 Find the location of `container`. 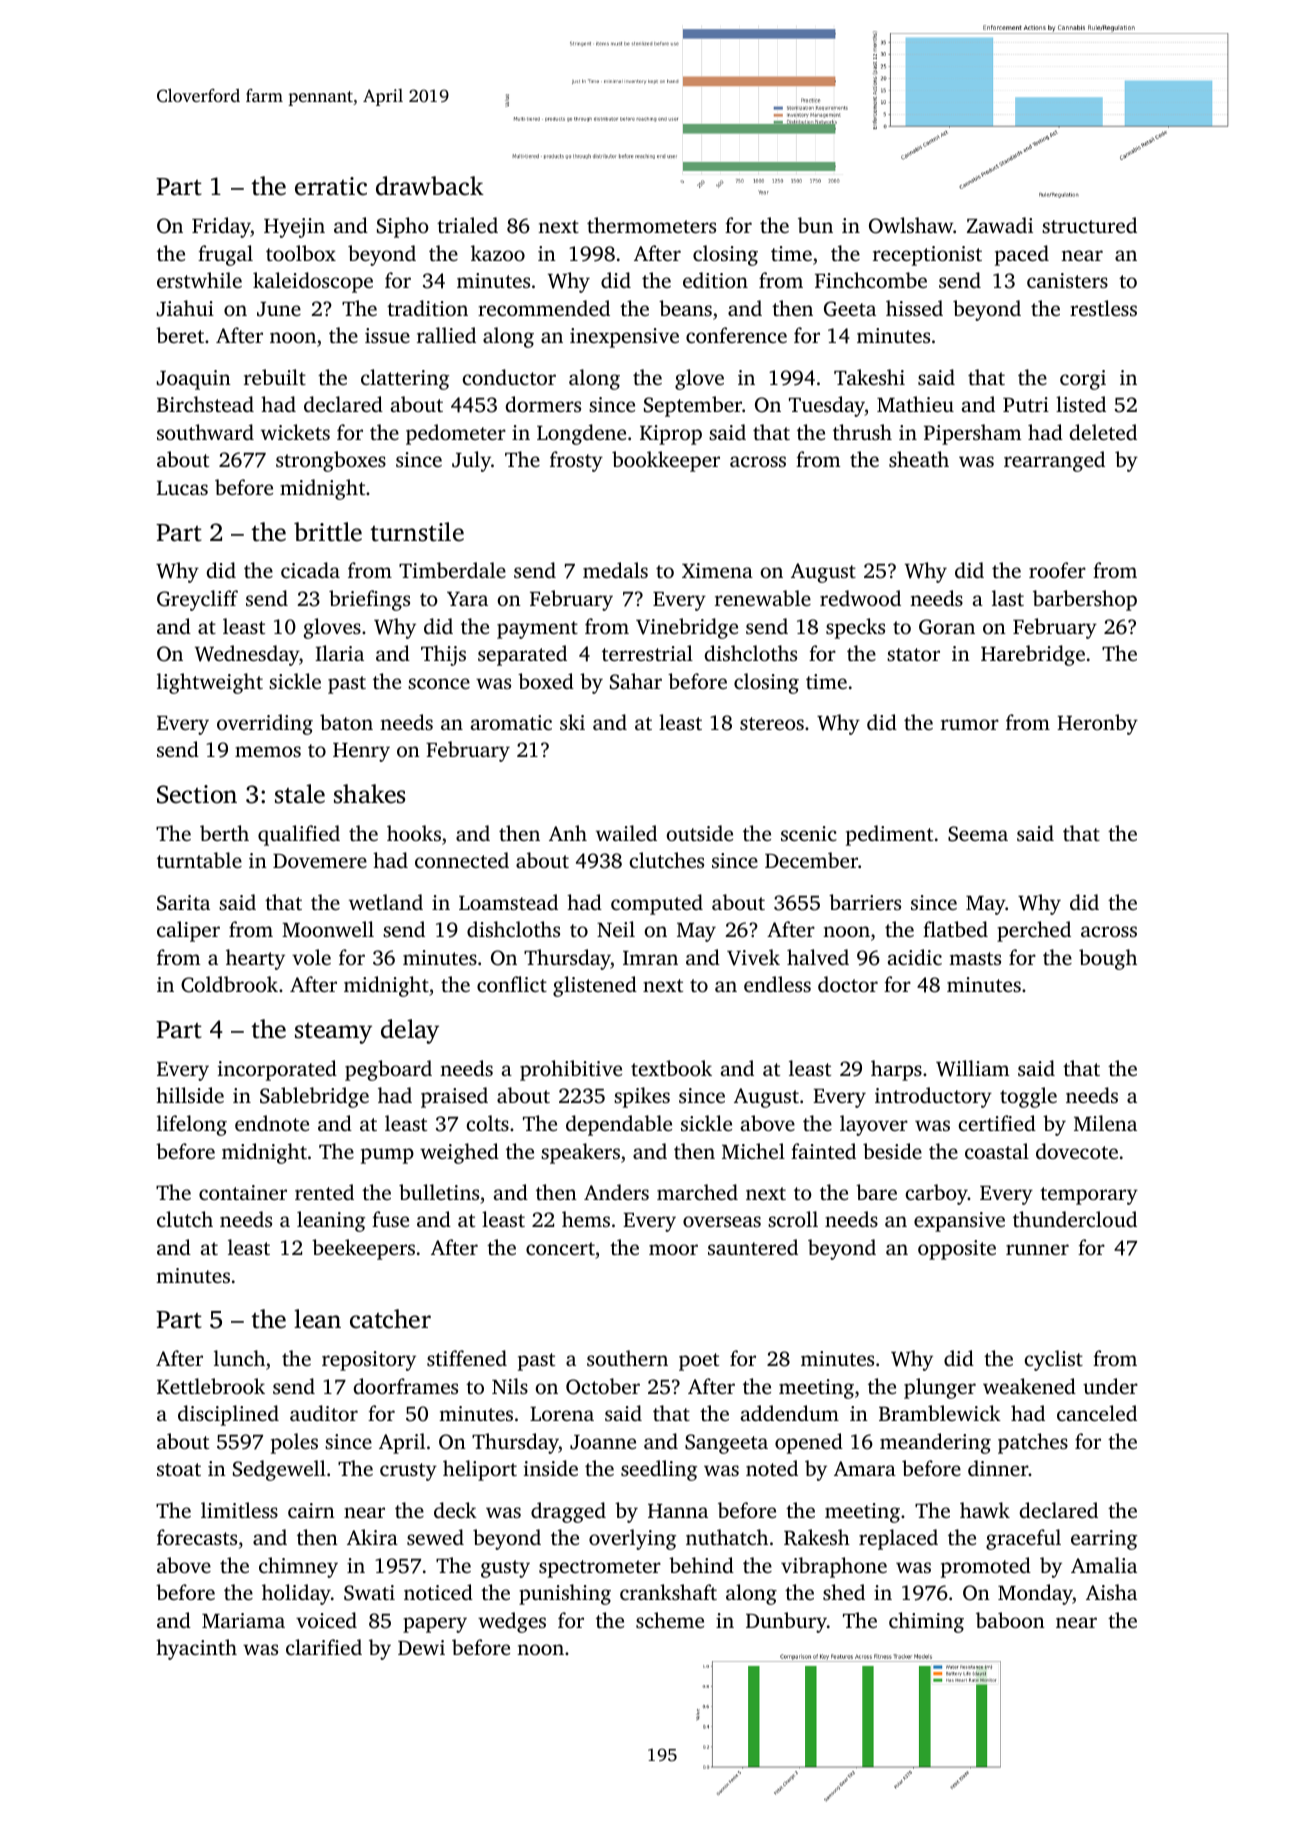

container is located at coordinates (243, 1192).
